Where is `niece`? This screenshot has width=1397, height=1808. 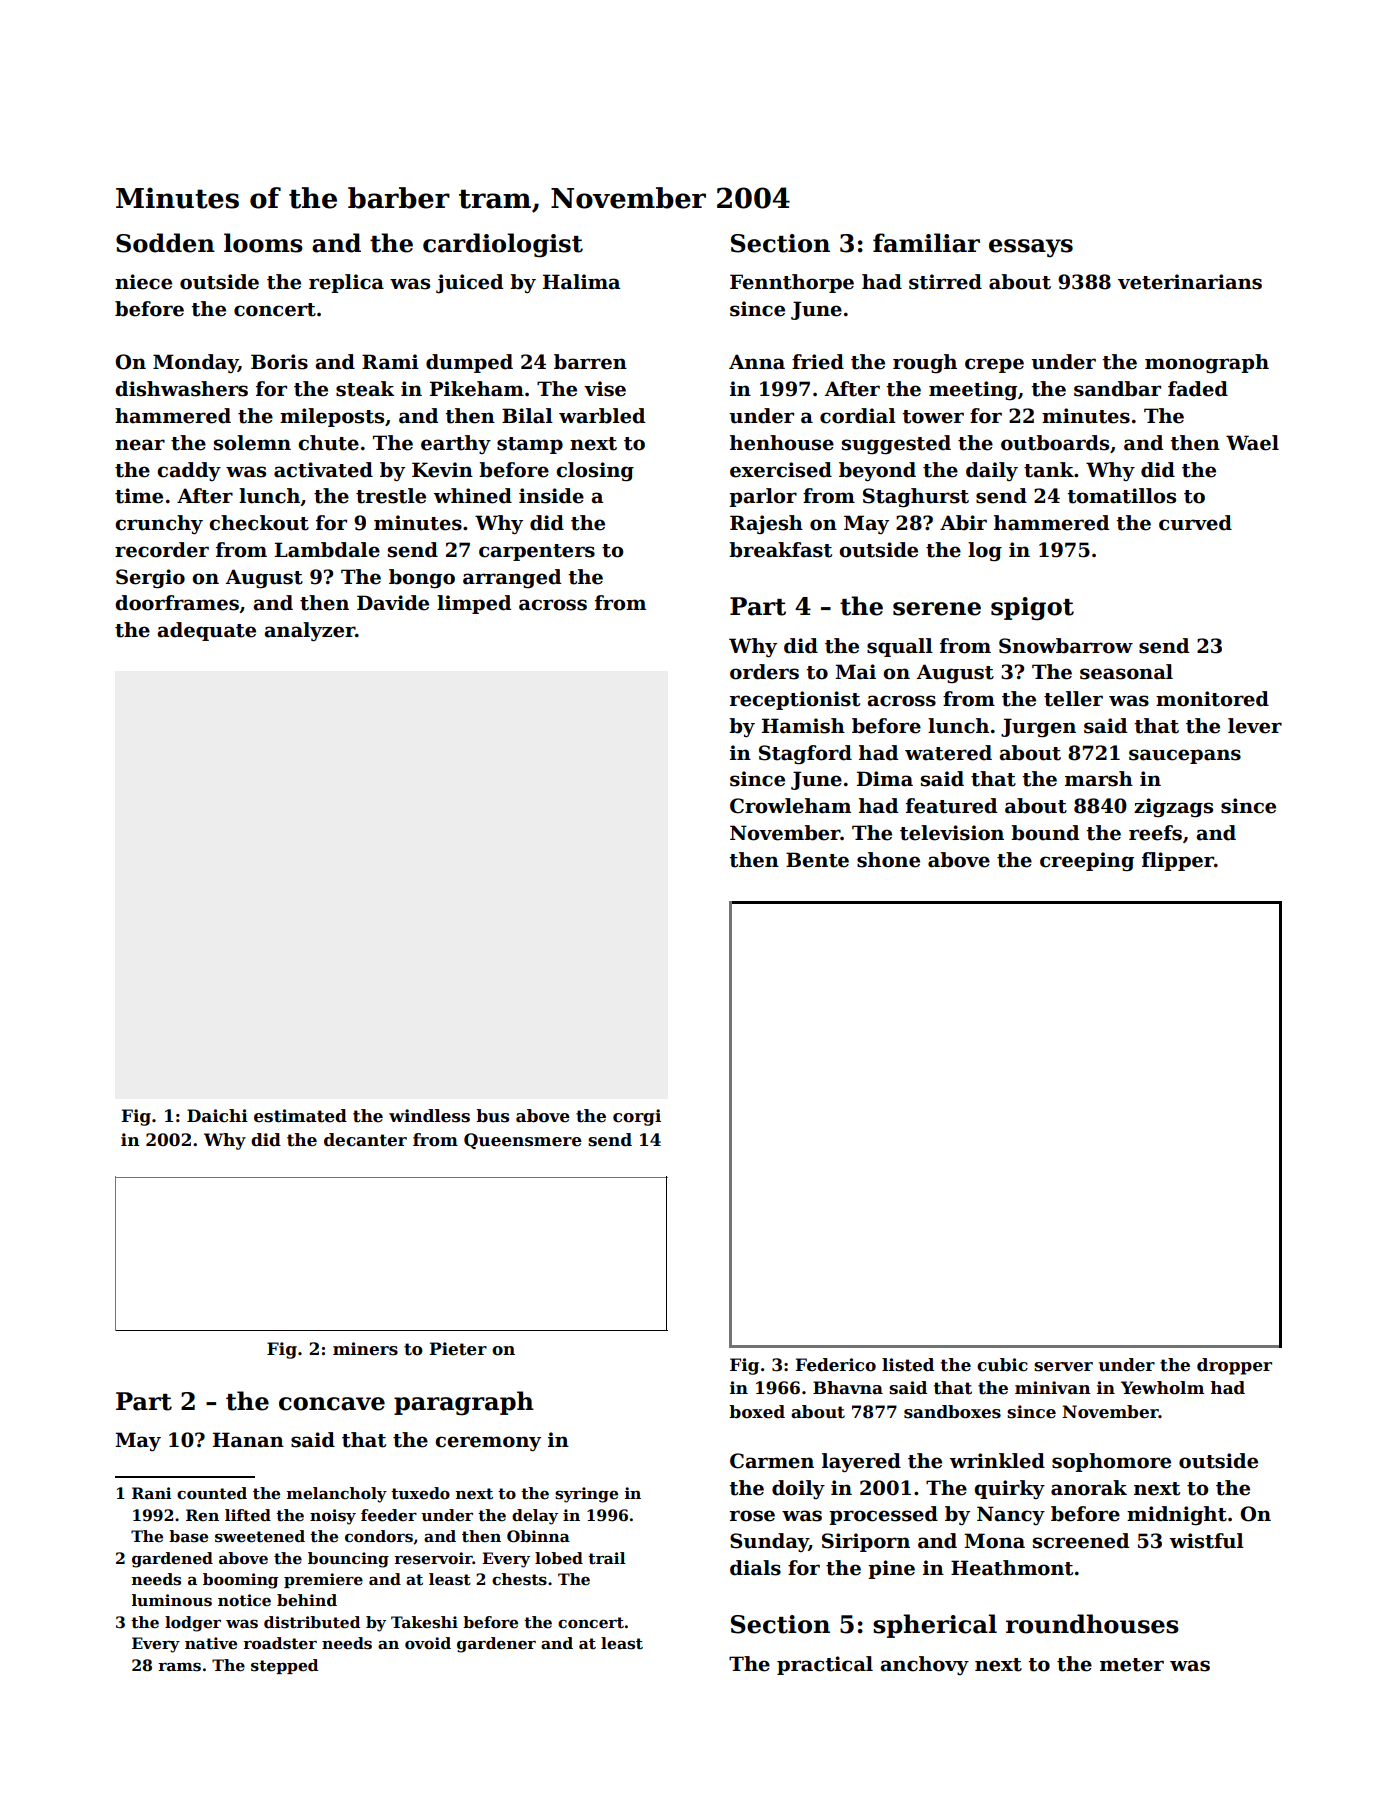
niece is located at coordinates (143, 282).
